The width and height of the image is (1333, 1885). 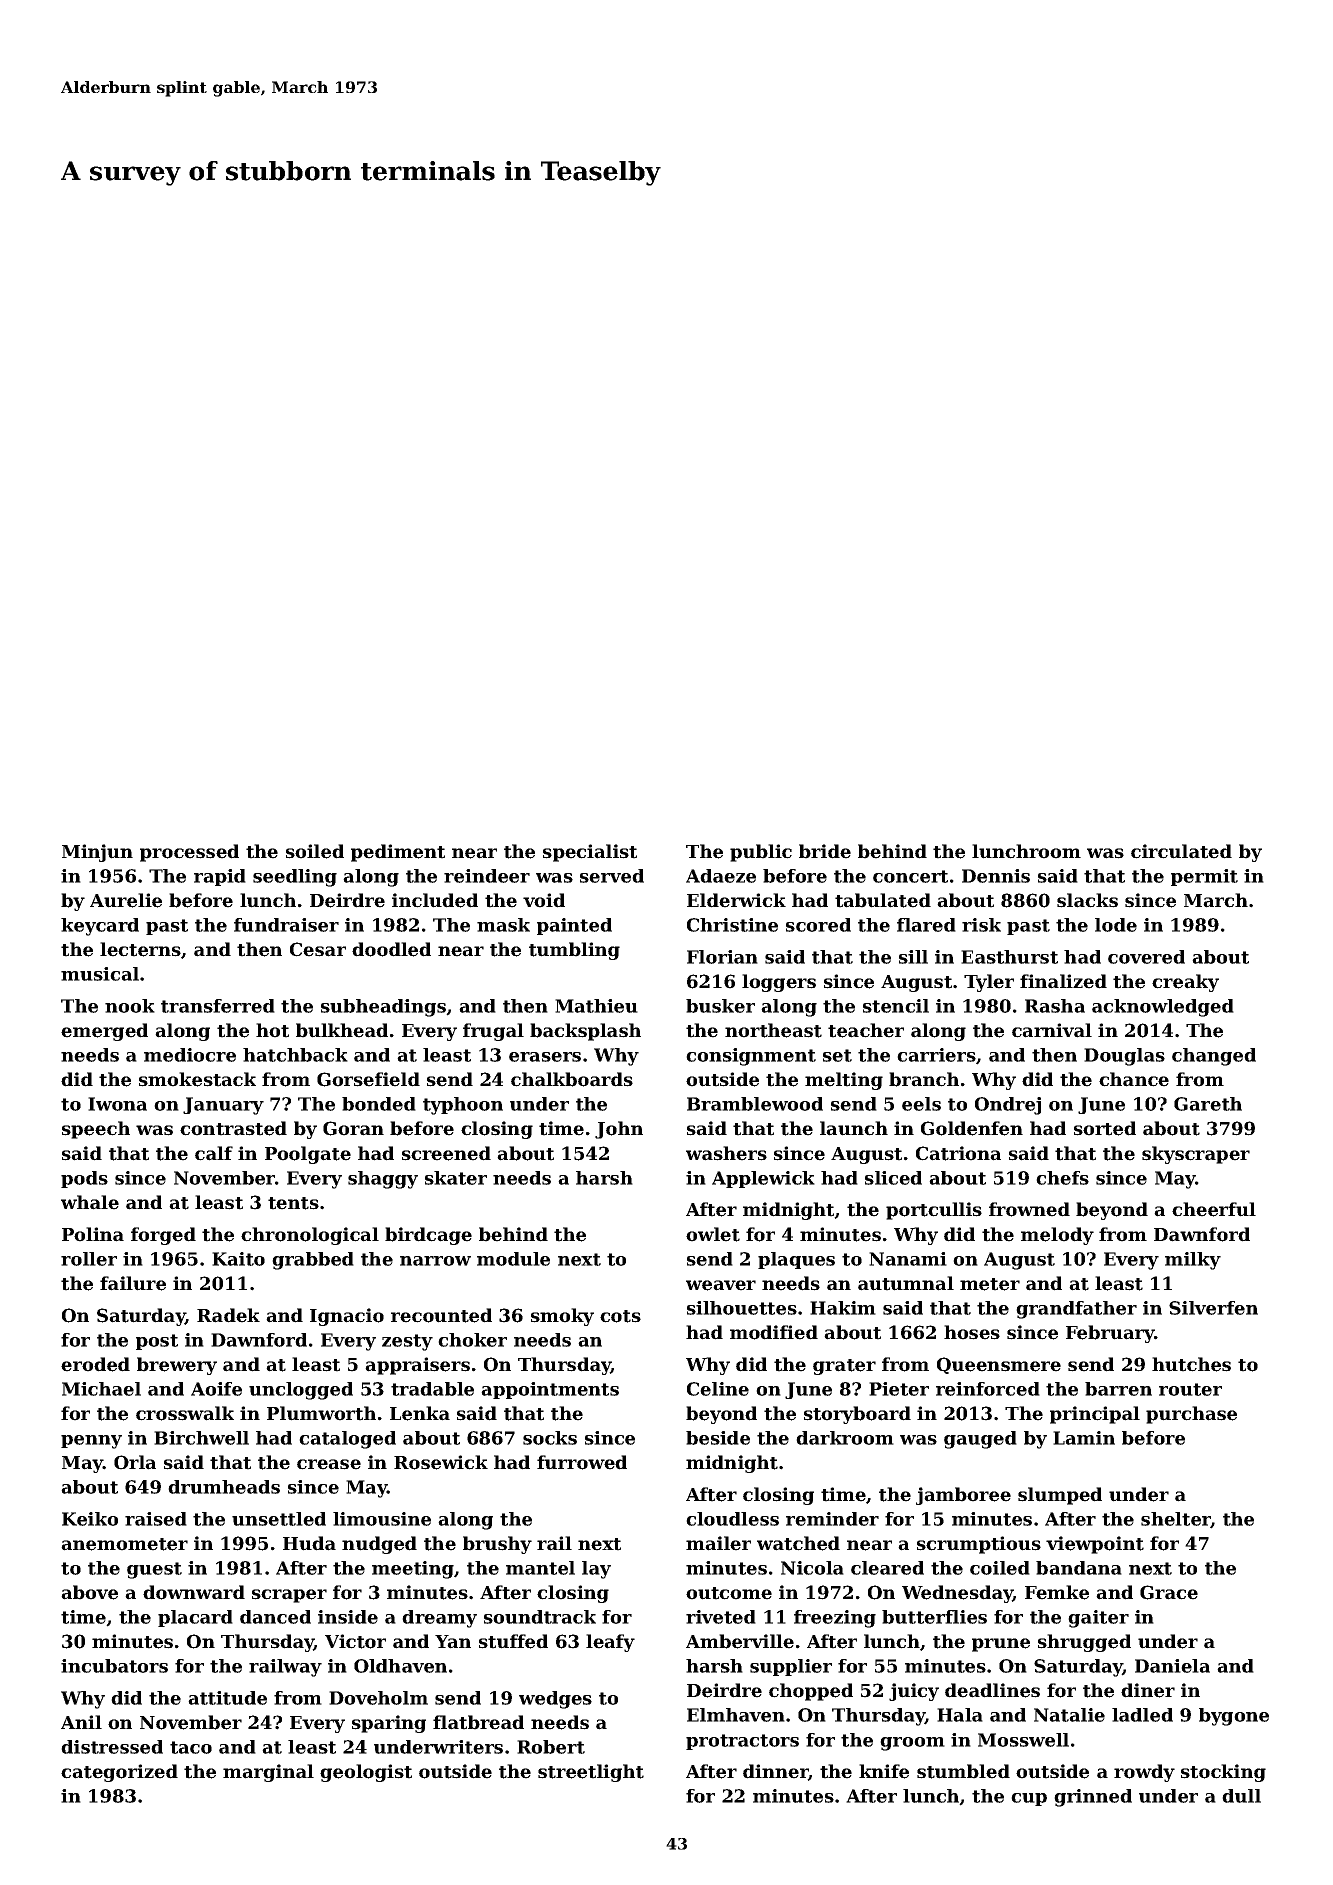 What do you see at coordinates (1214, 1057) in the image?
I see `changed` at bounding box center [1214, 1057].
